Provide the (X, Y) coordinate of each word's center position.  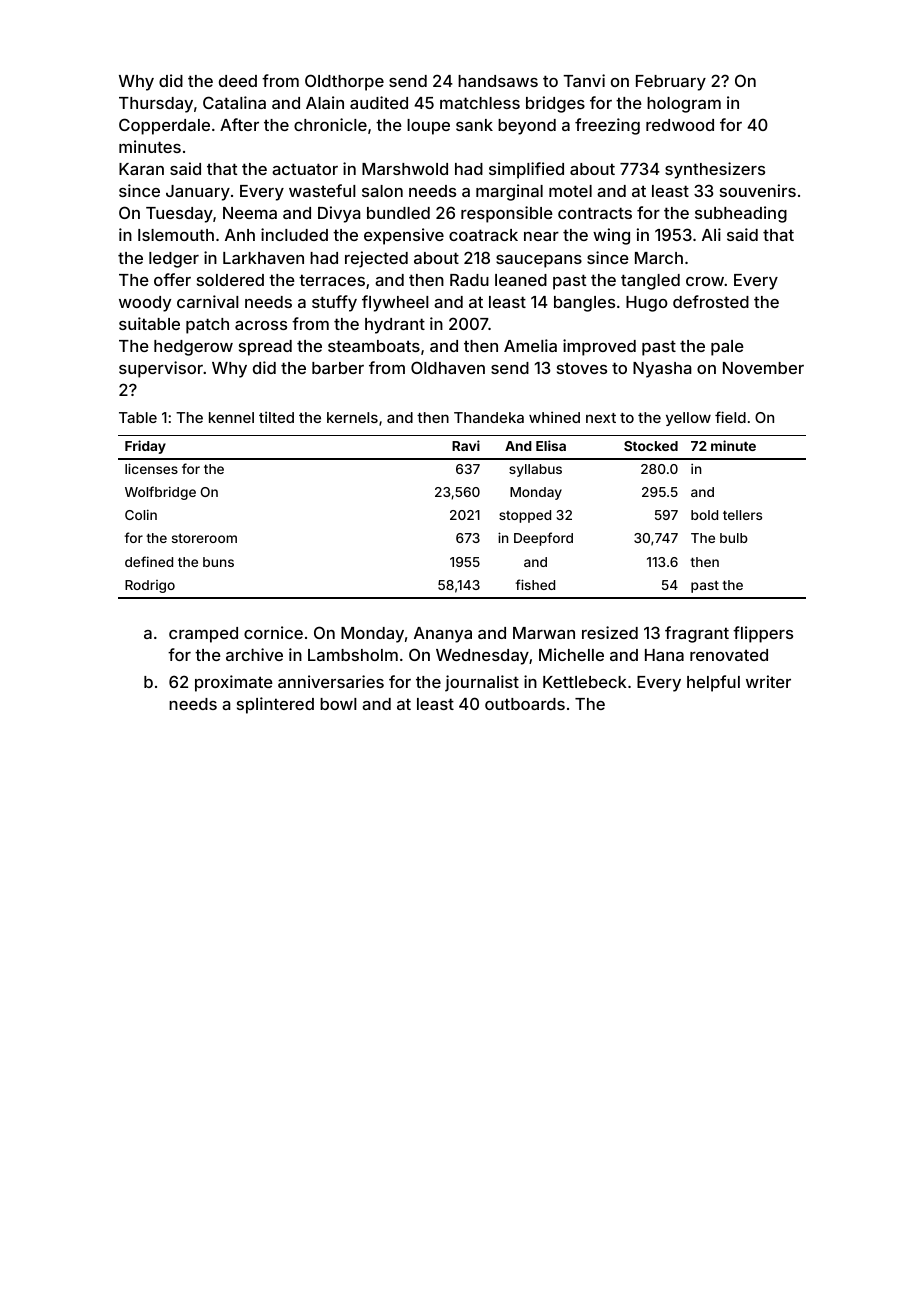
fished (535, 584)
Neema (250, 213)
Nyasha (662, 370)
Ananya (443, 635)
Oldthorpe (344, 82)
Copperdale (164, 126)
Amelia (530, 345)
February (671, 83)
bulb (734, 538)
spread (265, 348)
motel (570, 191)
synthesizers (715, 170)
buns (218, 562)
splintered (275, 705)
